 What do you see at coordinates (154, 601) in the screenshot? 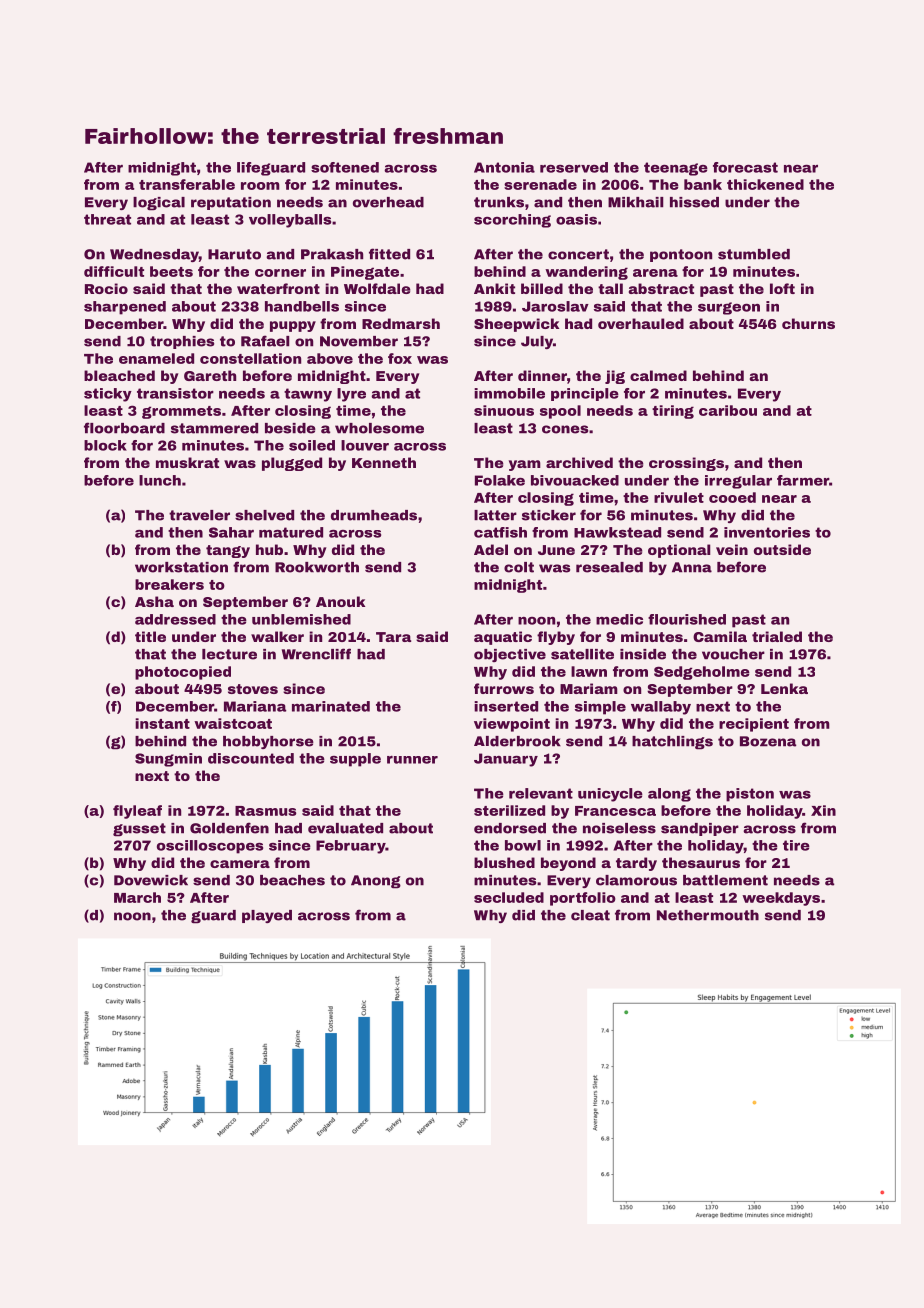
I see `Asha` at bounding box center [154, 601].
